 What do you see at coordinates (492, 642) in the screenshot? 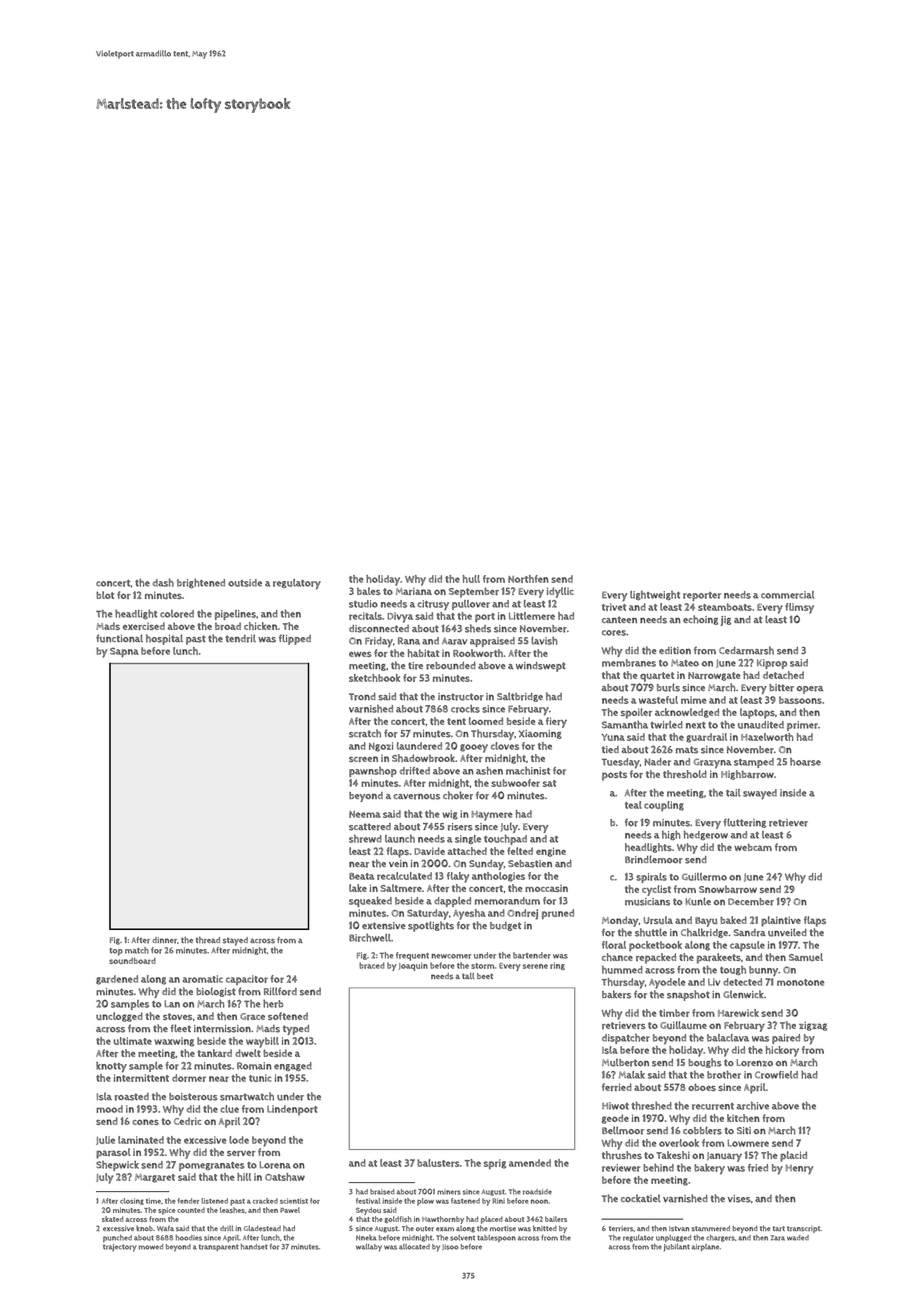
I see `appraised` at bounding box center [492, 642].
